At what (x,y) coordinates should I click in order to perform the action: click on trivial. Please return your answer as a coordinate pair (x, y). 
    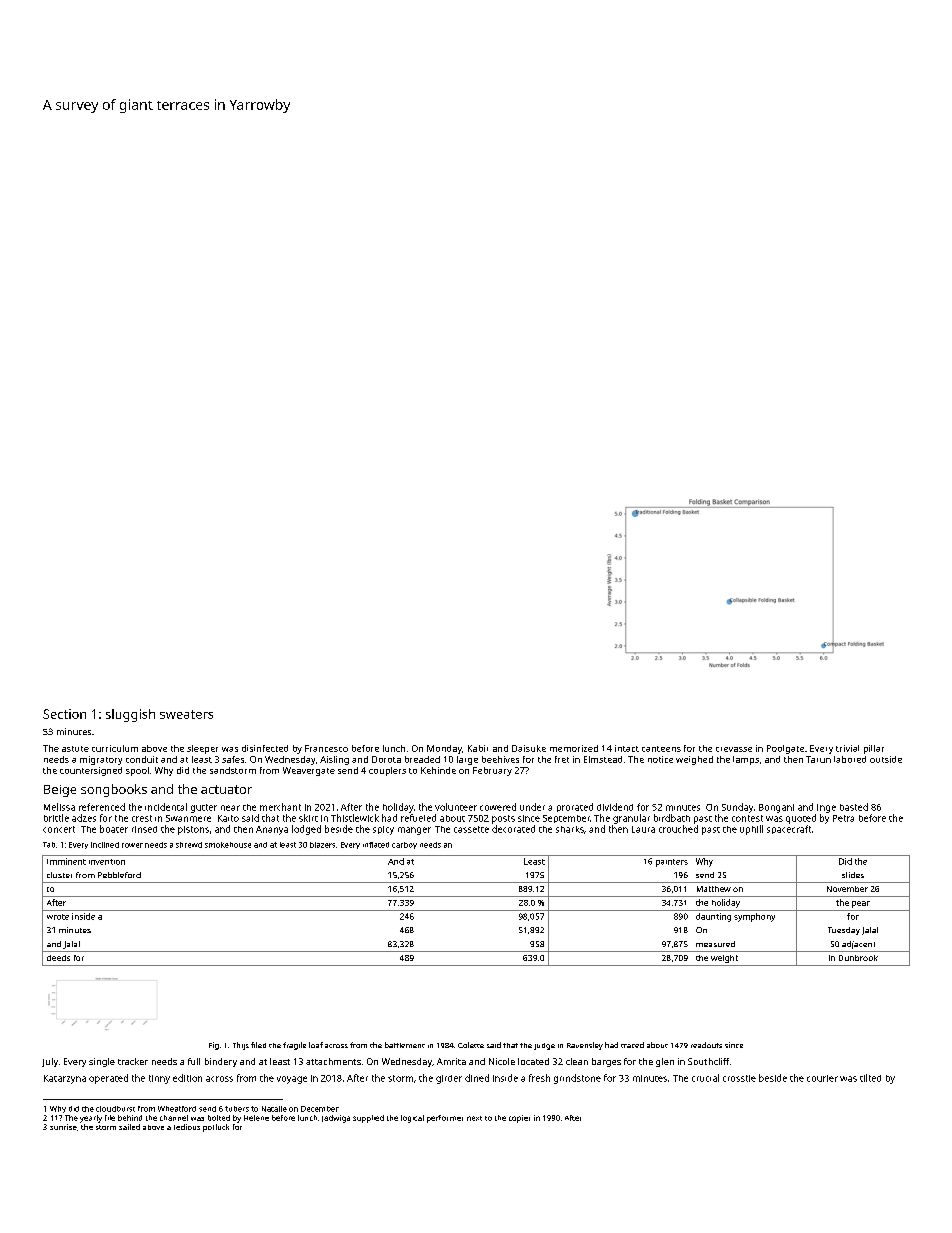
    Looking at the image, I should click on (847, 748).
